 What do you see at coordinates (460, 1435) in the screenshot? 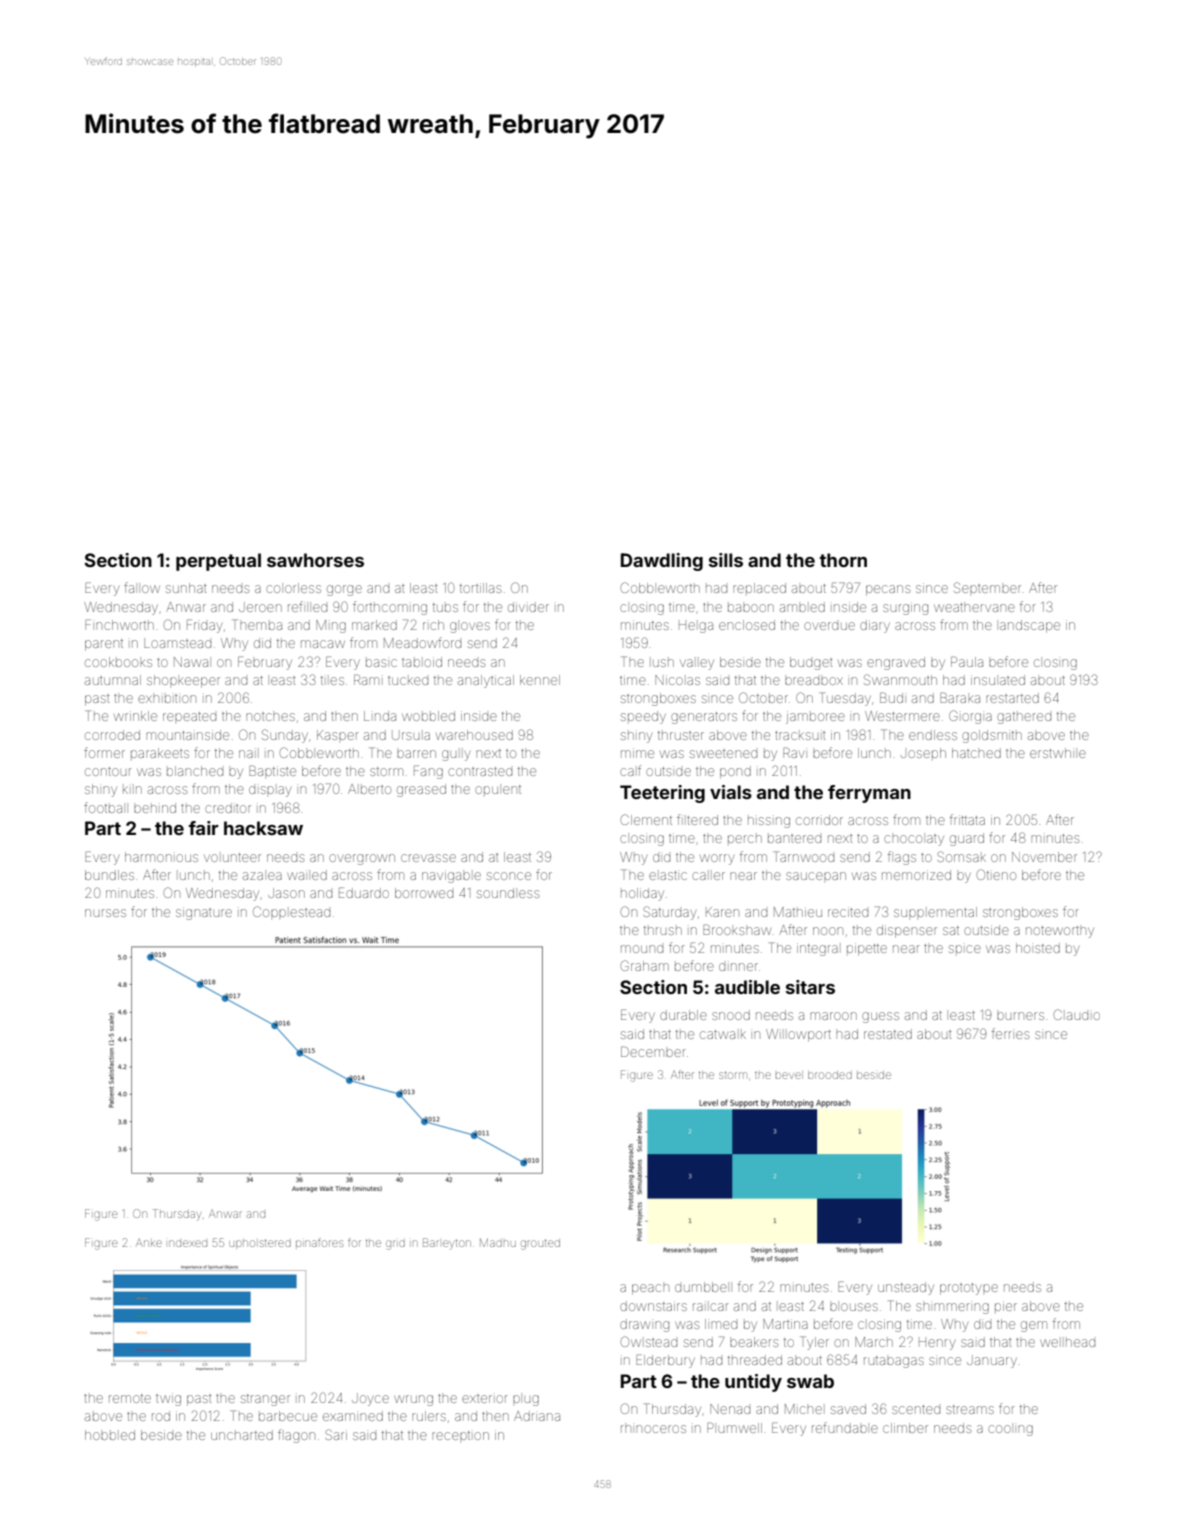
I see `reception` at bounding box center [460, 1435].
